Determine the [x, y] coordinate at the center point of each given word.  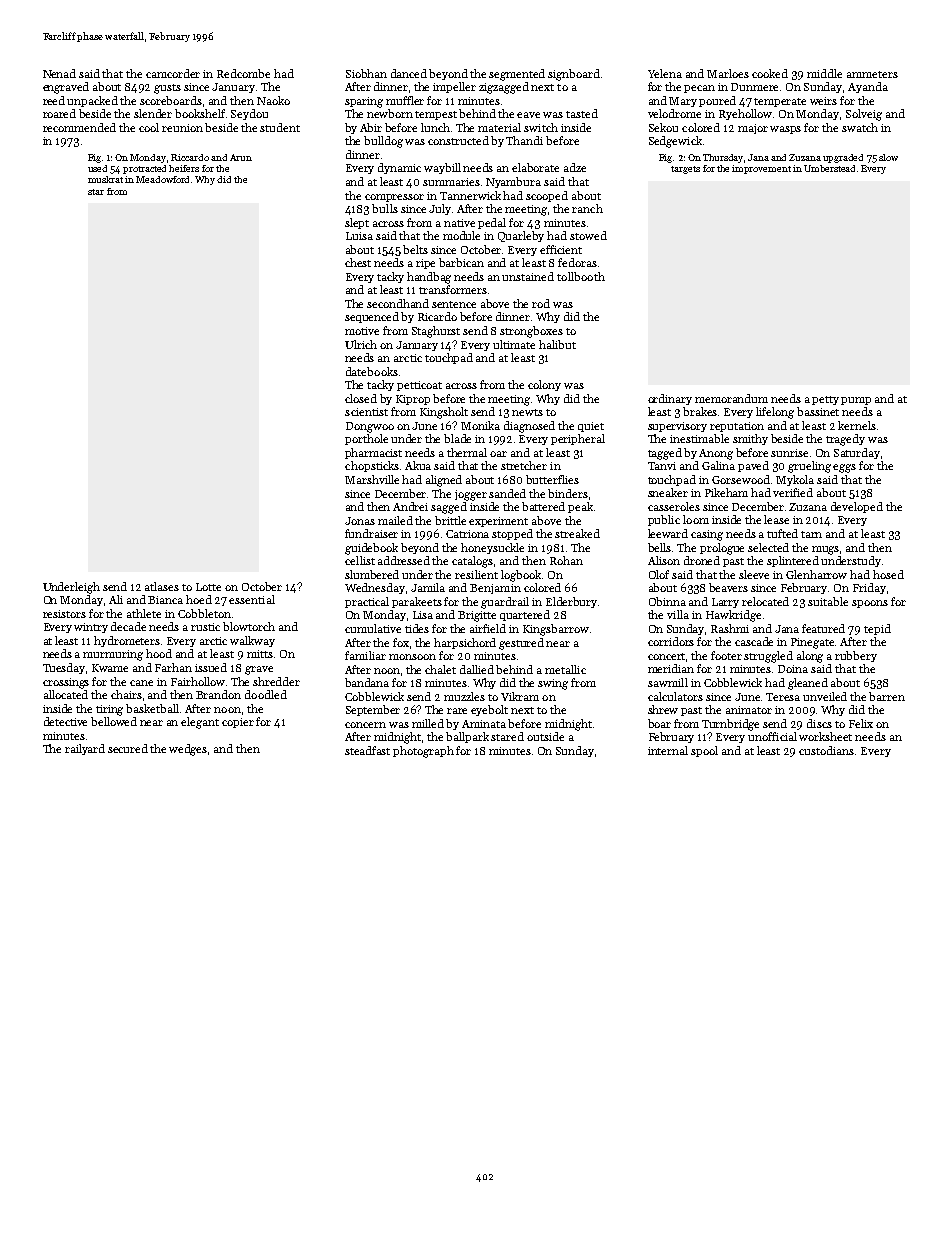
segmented [517, 75]
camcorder [173, 73]
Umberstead [829, 168]
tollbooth [581, 276]
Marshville [372, 479]
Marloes [728, 73]
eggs [844, 468]
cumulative [373, 628]
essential [252, 599]
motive [362, 331]
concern [365, 725]
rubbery [856, 656]
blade [457, 438]
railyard [85, 749]
